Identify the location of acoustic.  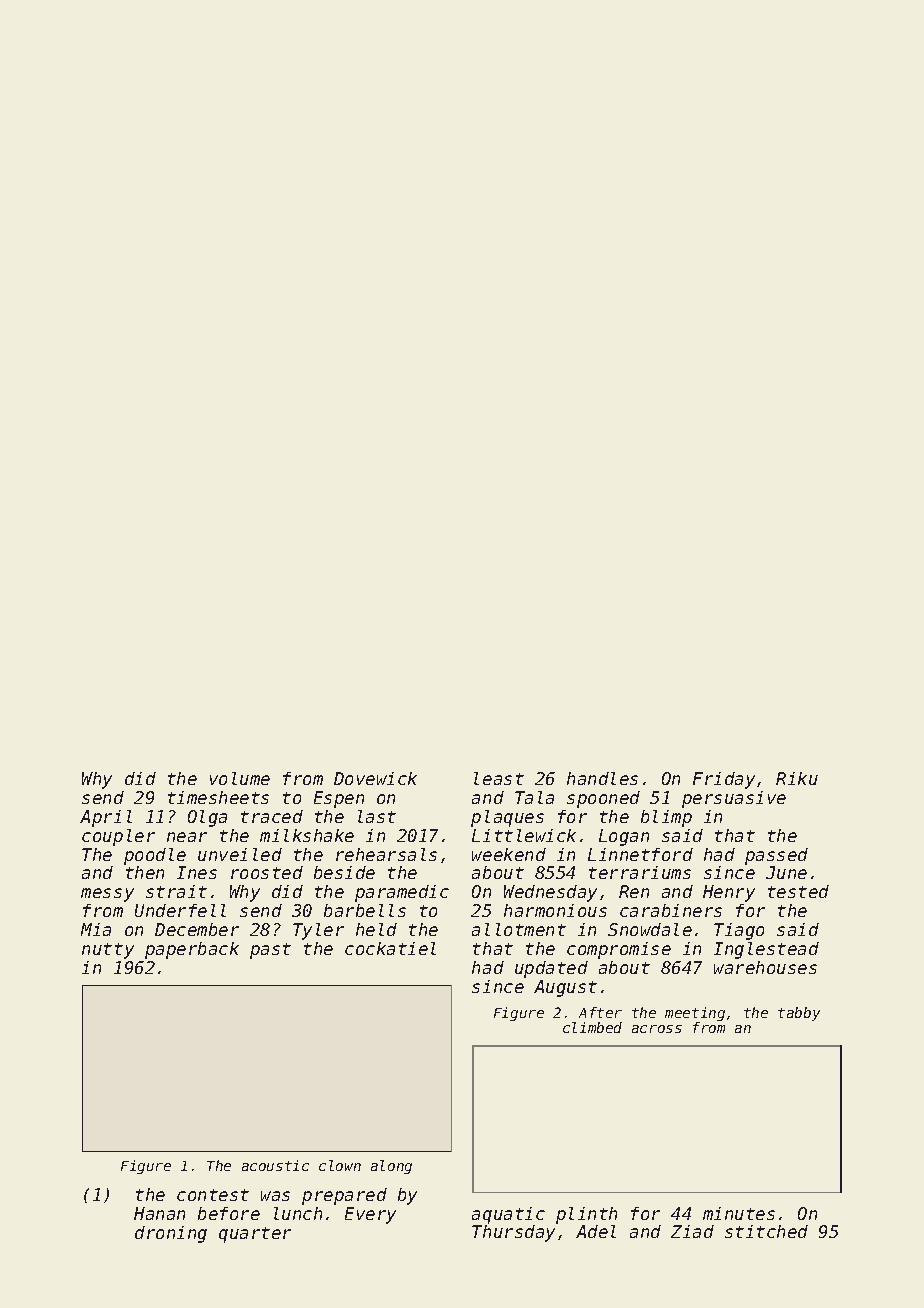
(275, 1165).
